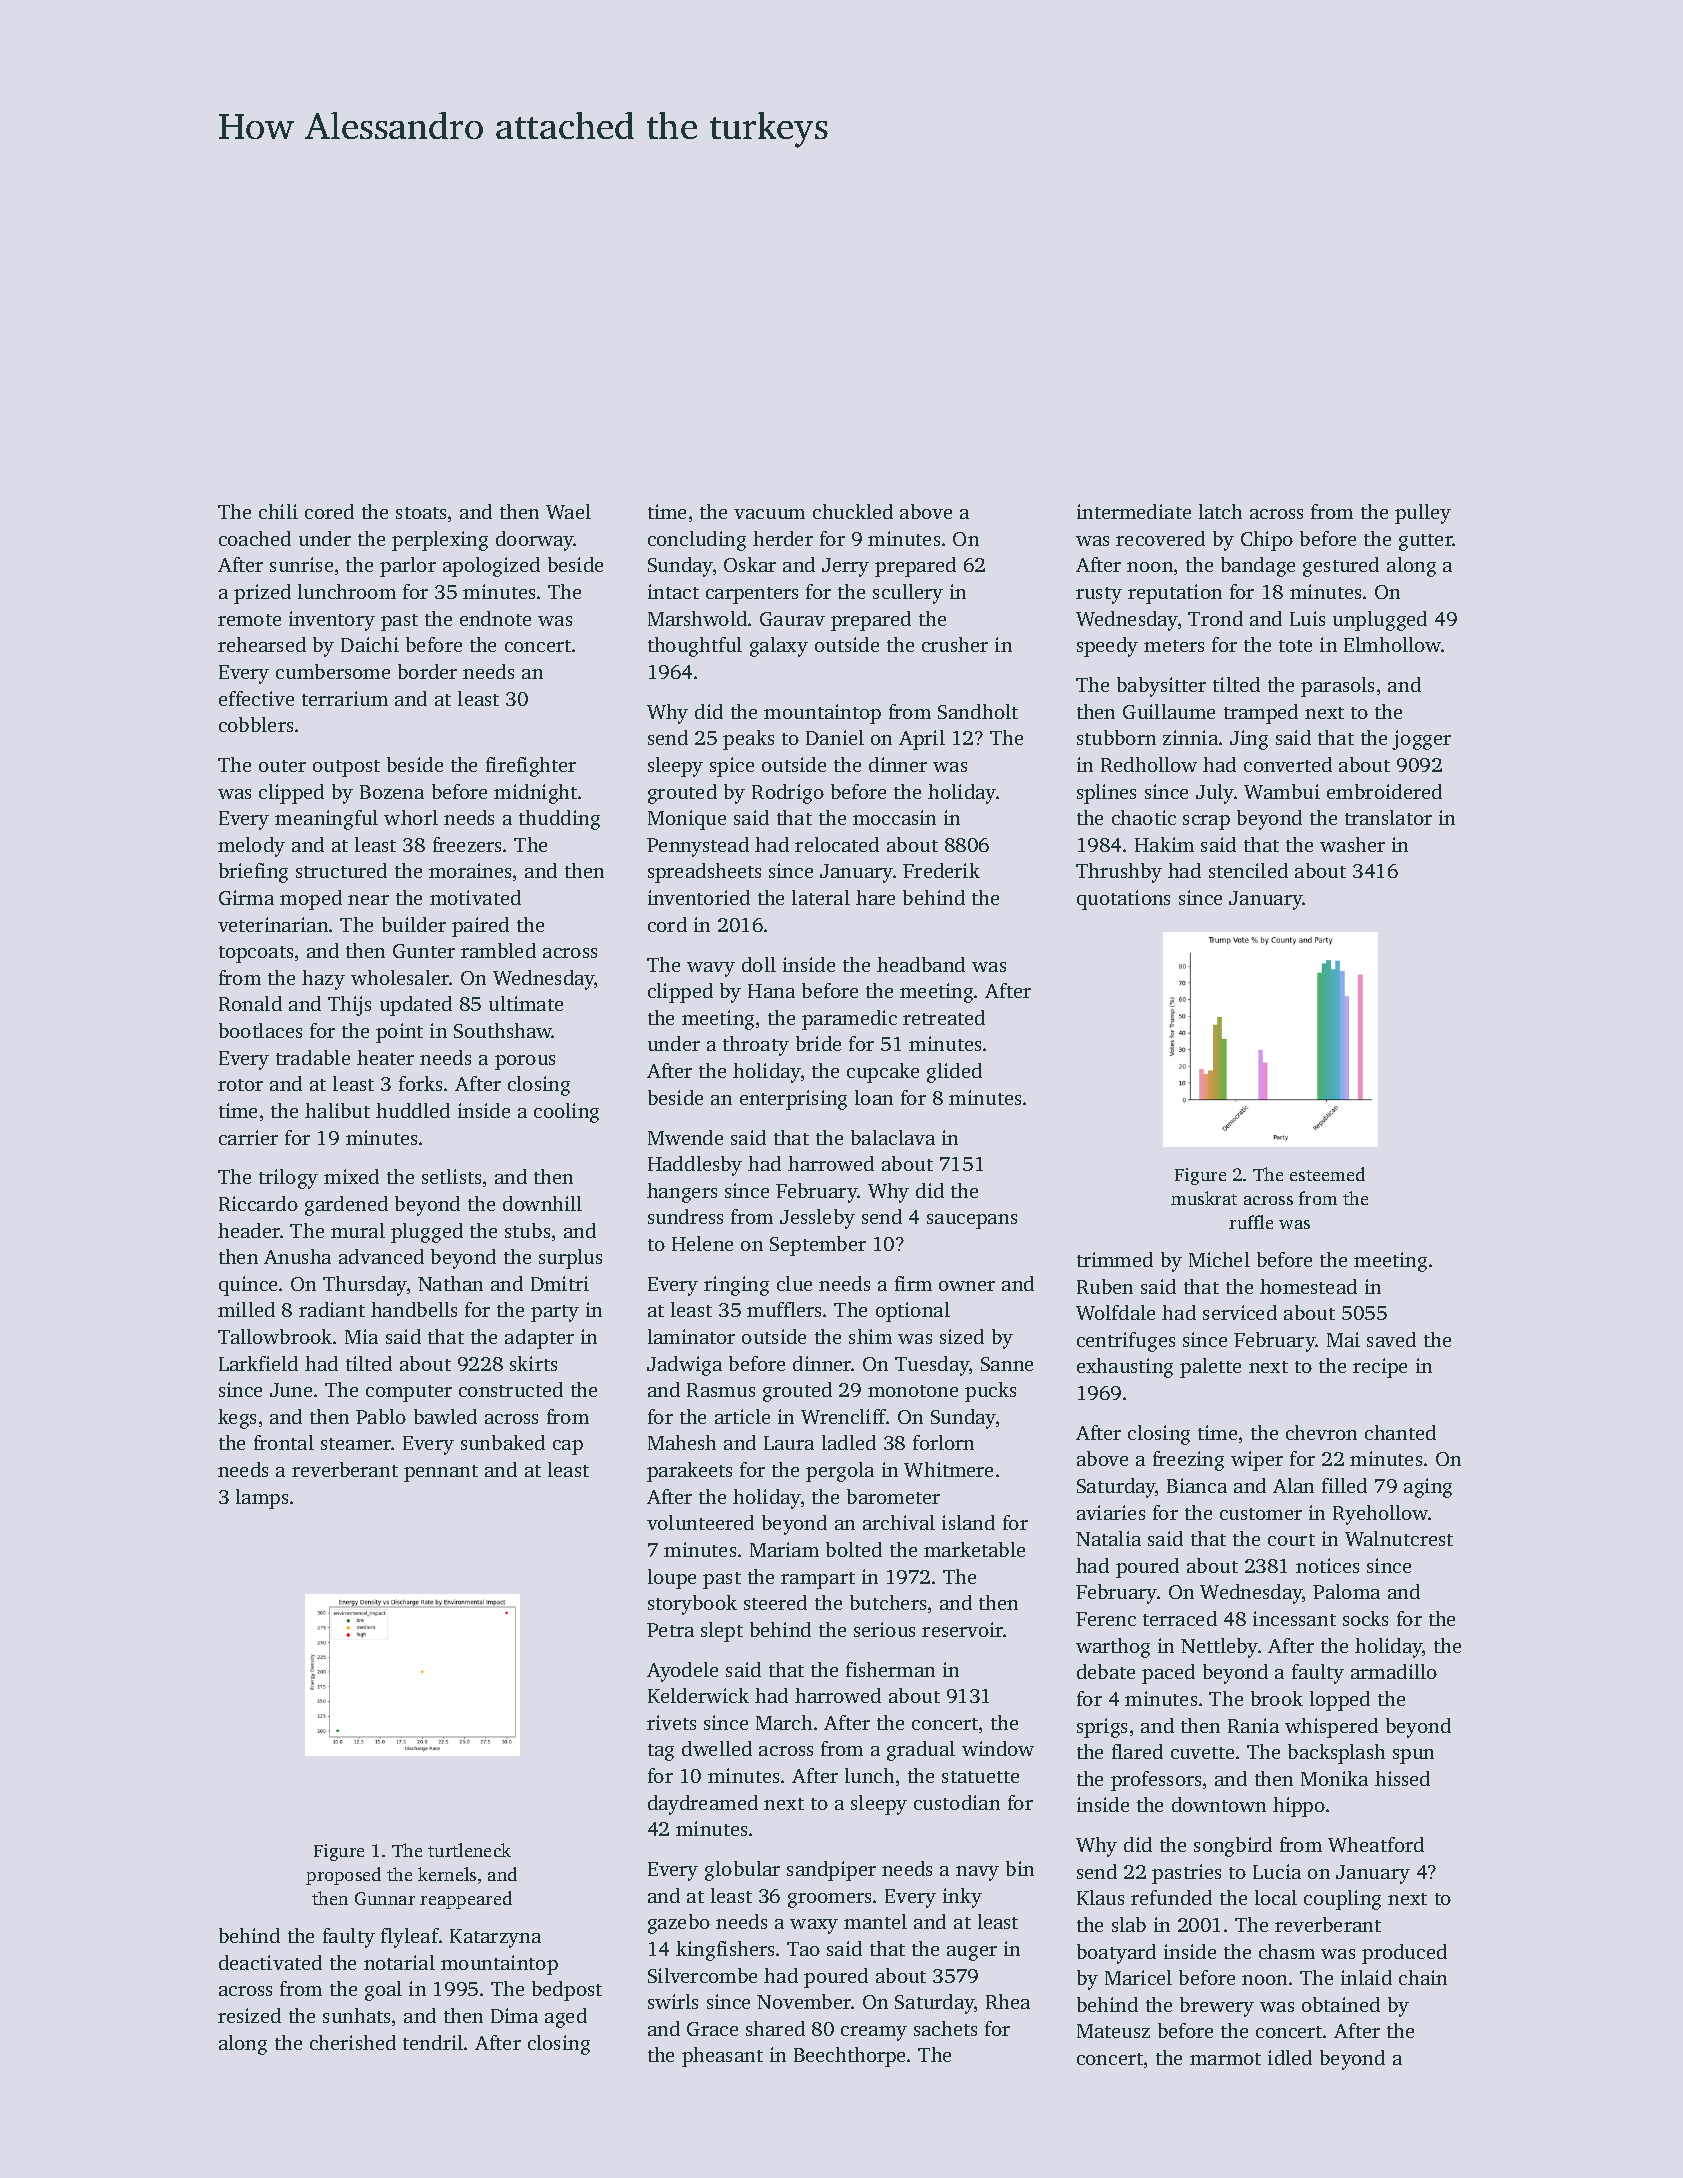 The width and height of the page is (1683, 2178). I want to click on socks, so click(1365, 1618).
